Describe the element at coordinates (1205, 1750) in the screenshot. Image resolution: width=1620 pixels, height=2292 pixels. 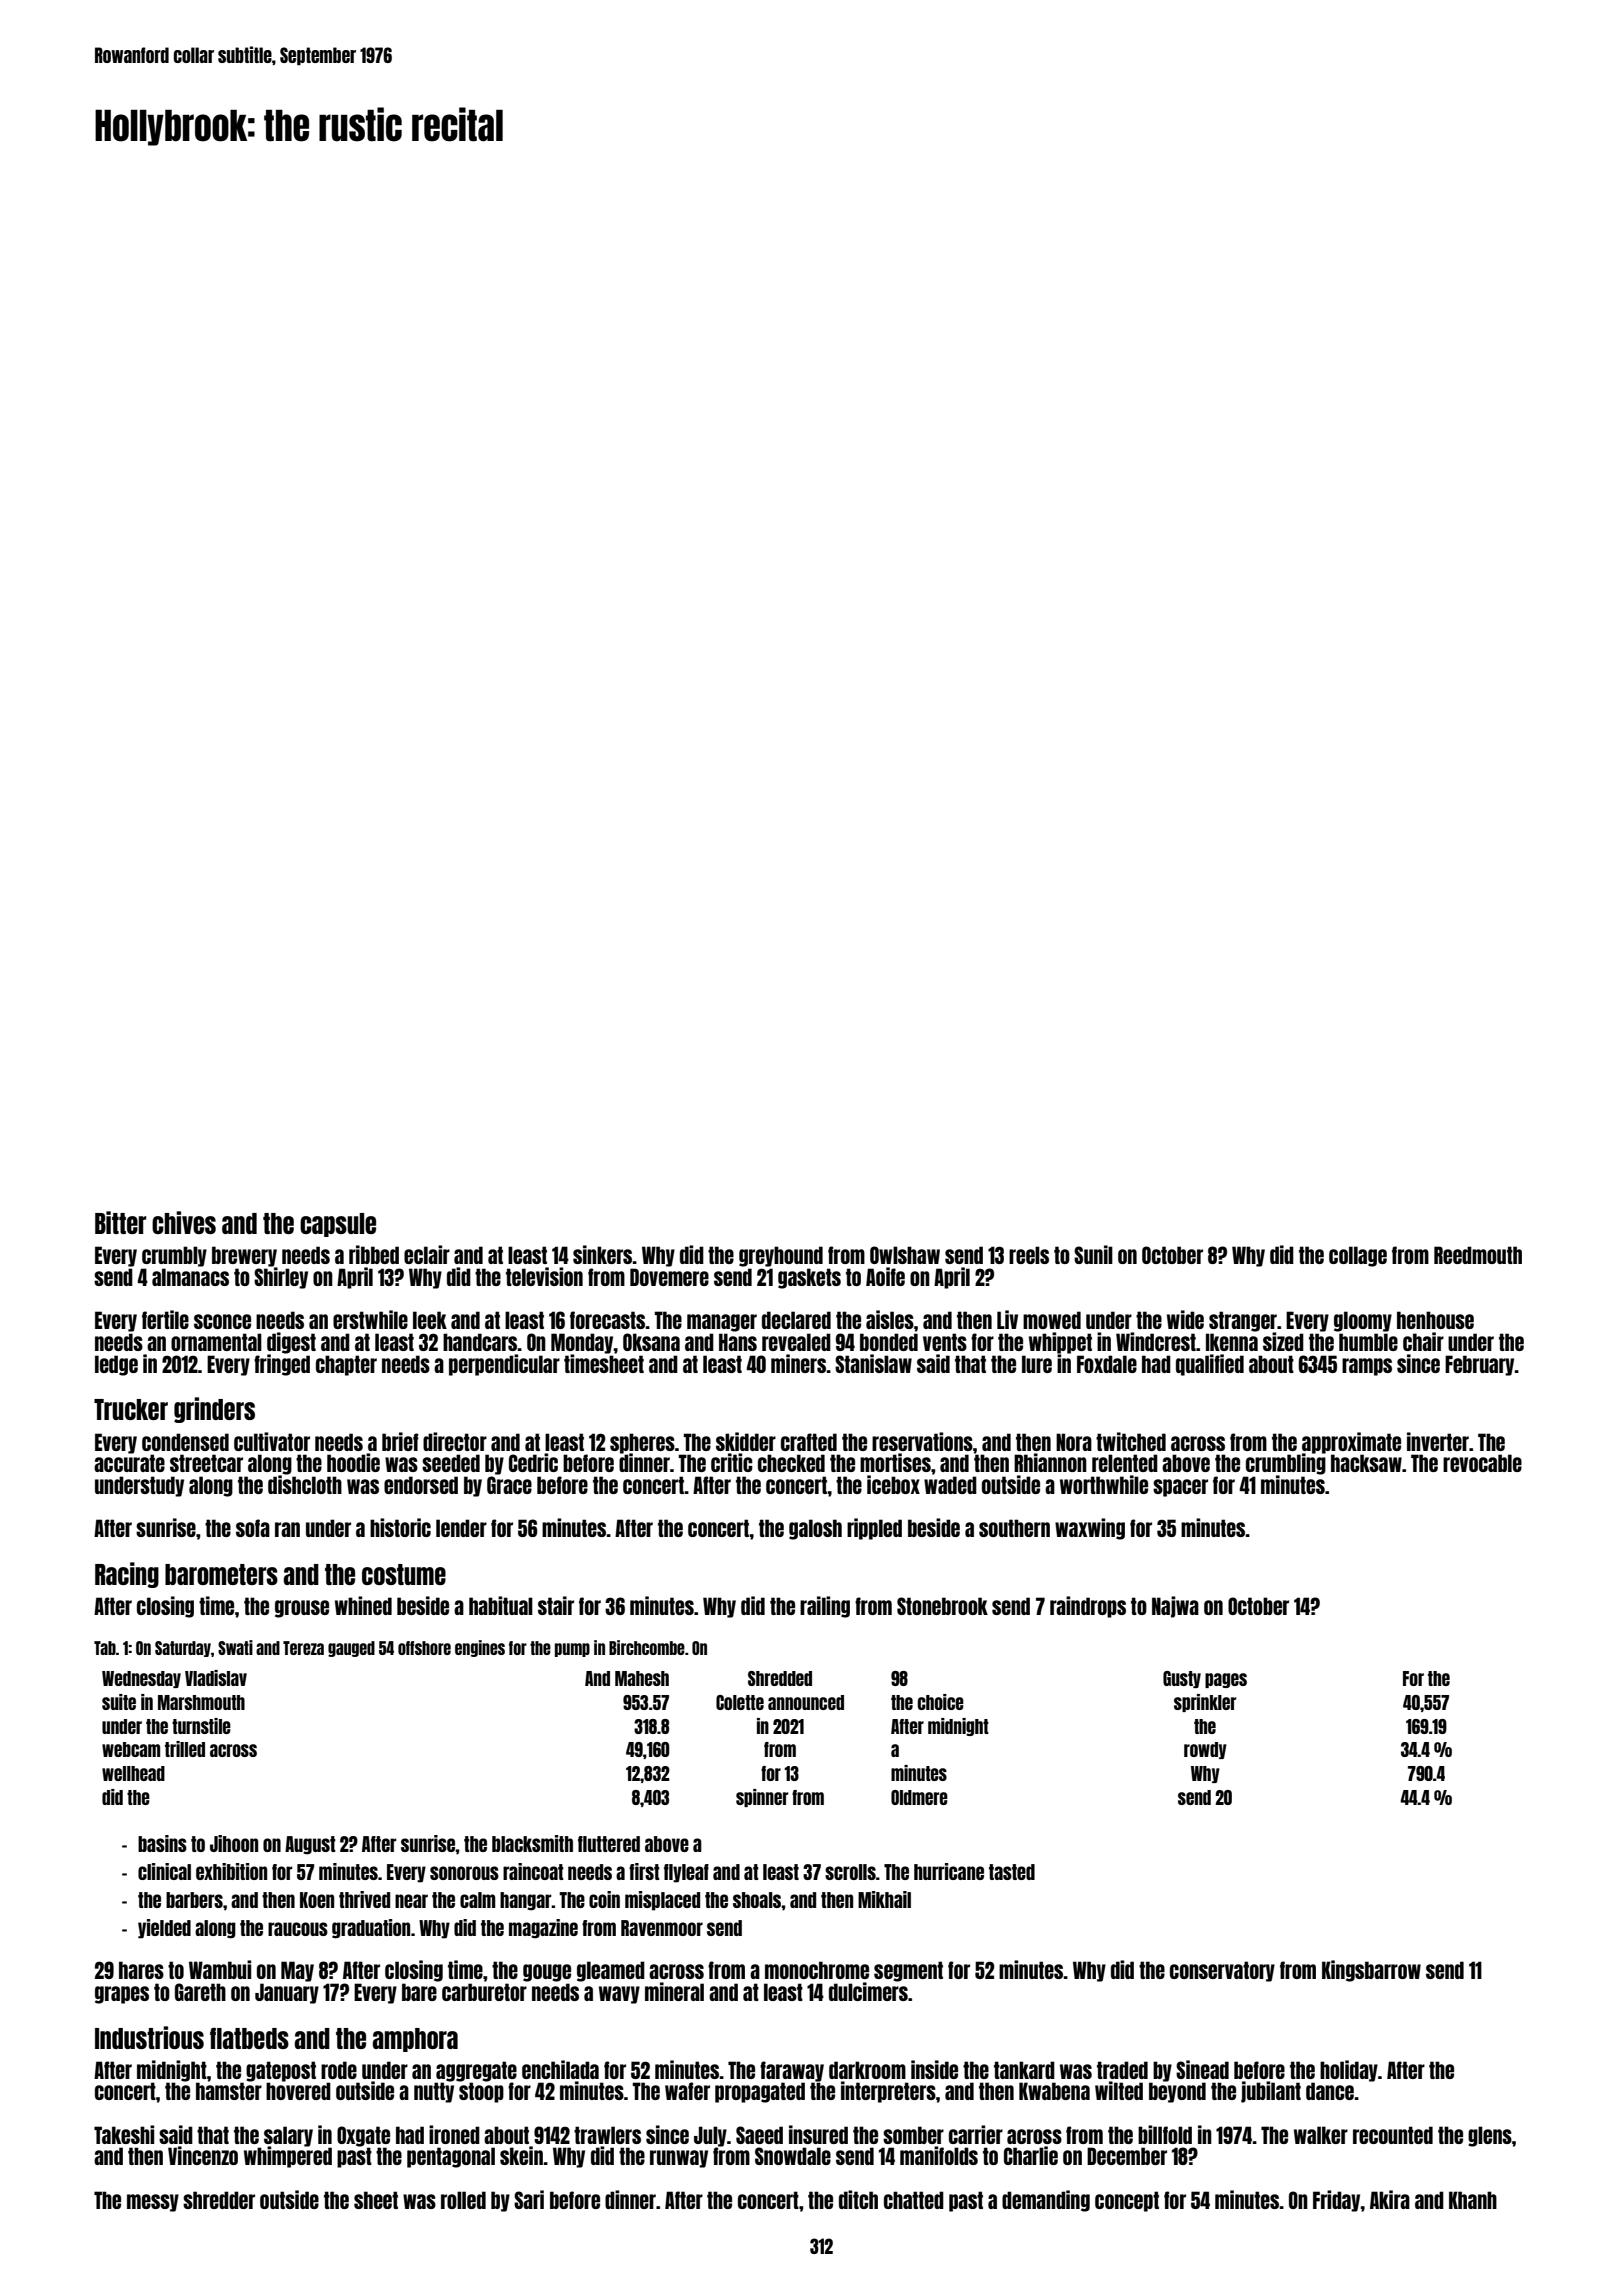
I see `rowdy` at that location.
